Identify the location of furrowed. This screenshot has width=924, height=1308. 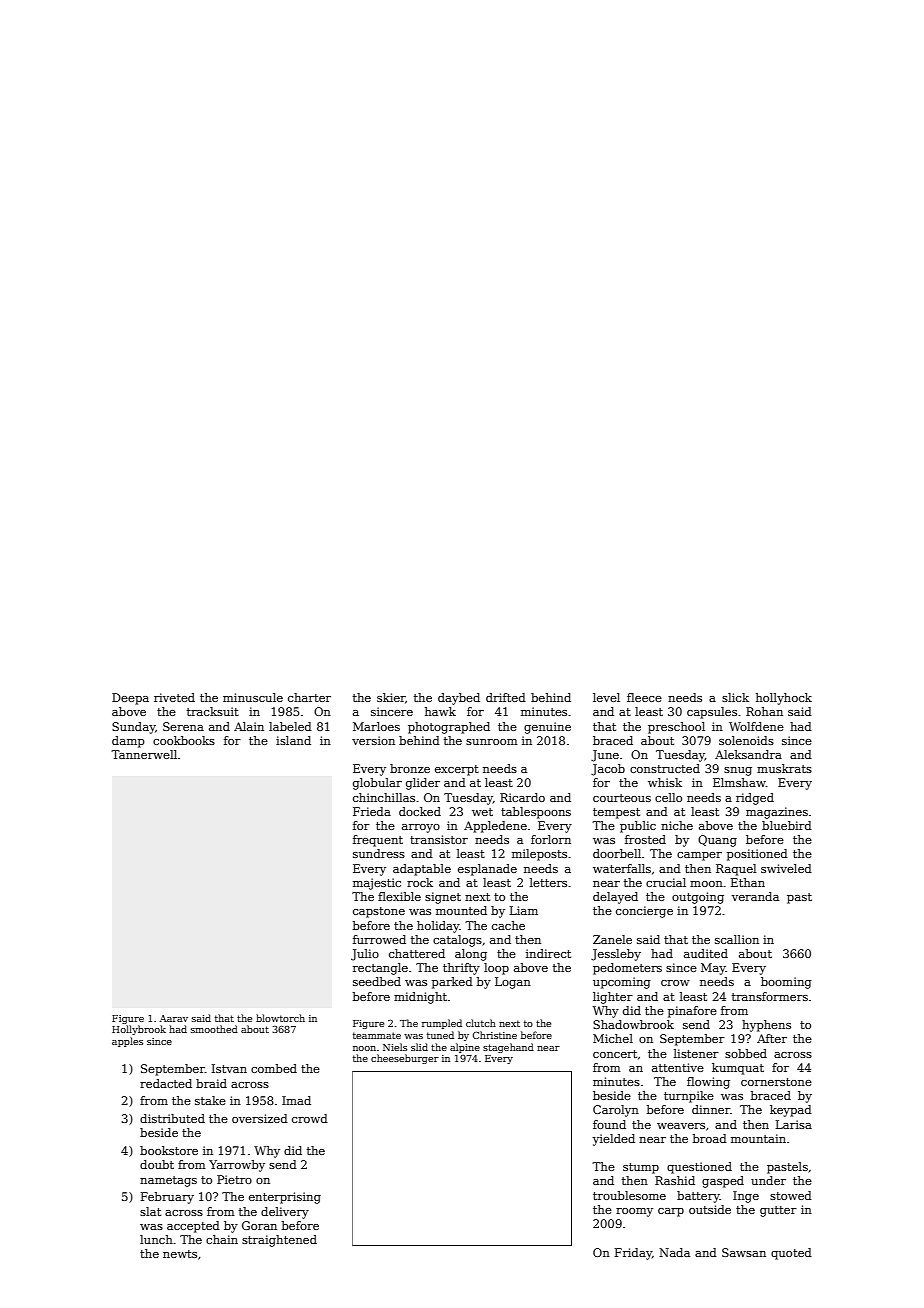
(379, 939).
